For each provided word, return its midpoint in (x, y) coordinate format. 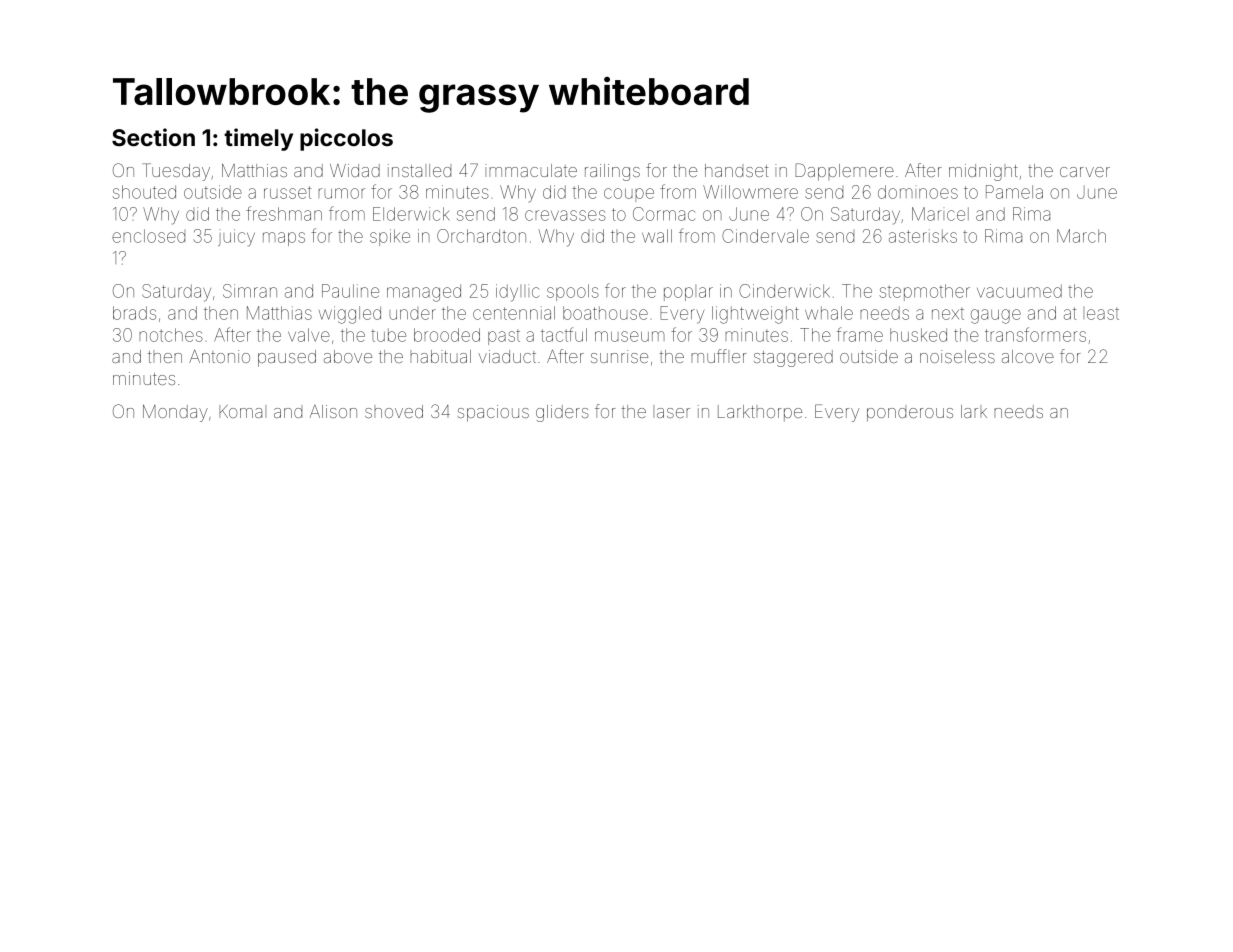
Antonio (219, 356)
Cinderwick (784, 291)
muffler (719, 356)
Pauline (350, 291)
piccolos (346, 139)
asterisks (923, 236)
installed (419, 170)
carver (1085, 172)
